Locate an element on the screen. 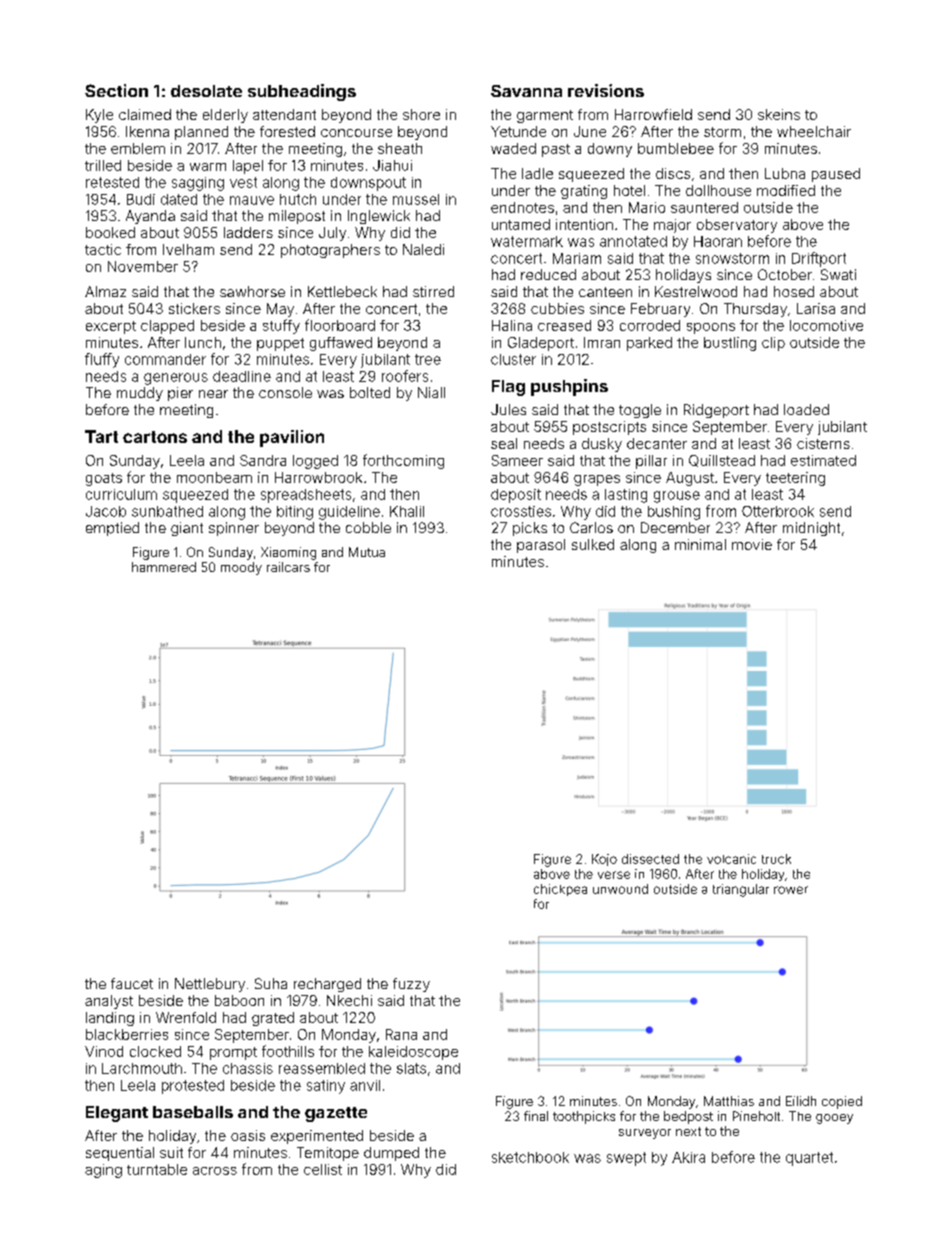  paused is located at coordinates (836, 175).
